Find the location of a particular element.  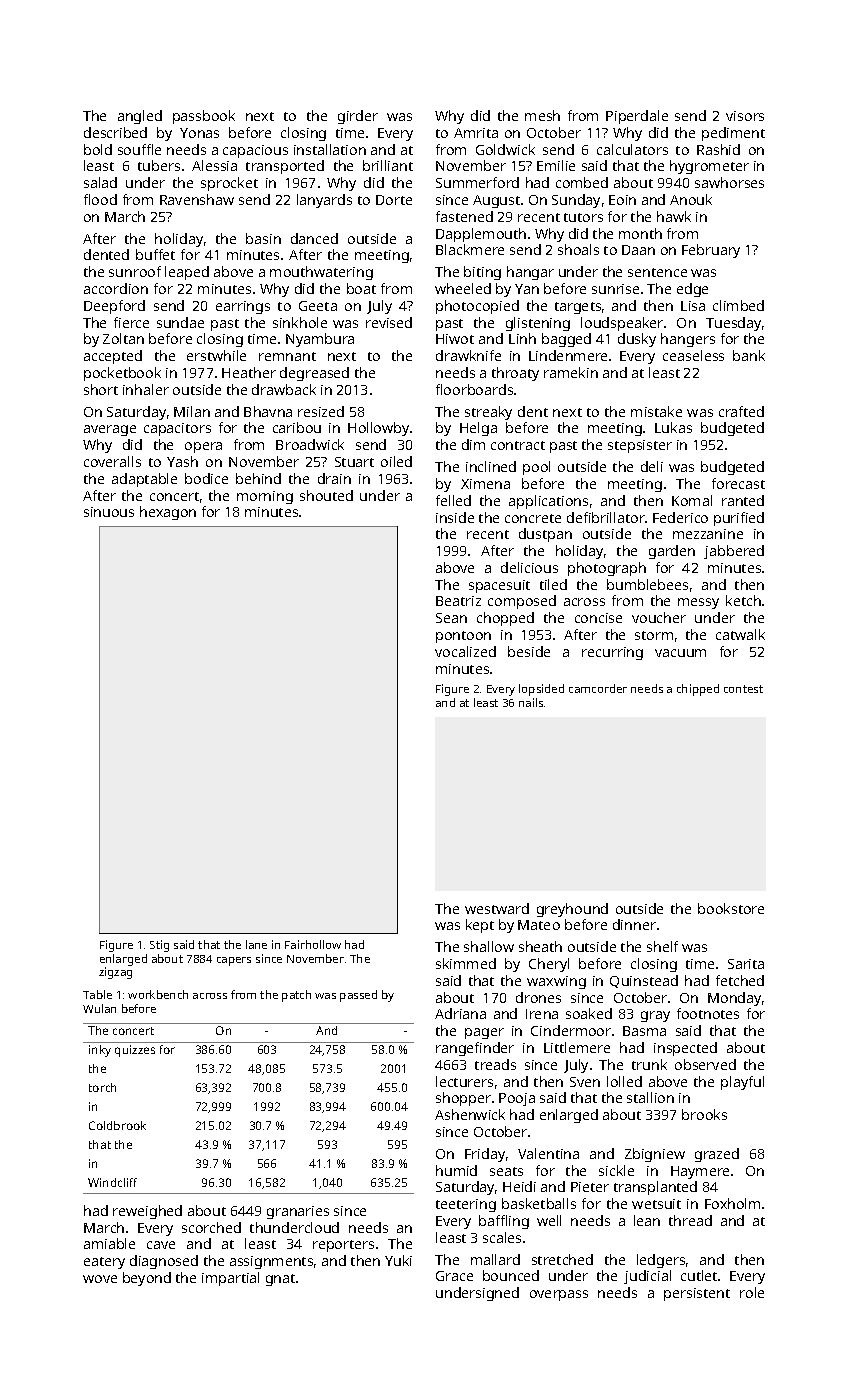

Ravenshaw is located at coordinates (197, 199).
